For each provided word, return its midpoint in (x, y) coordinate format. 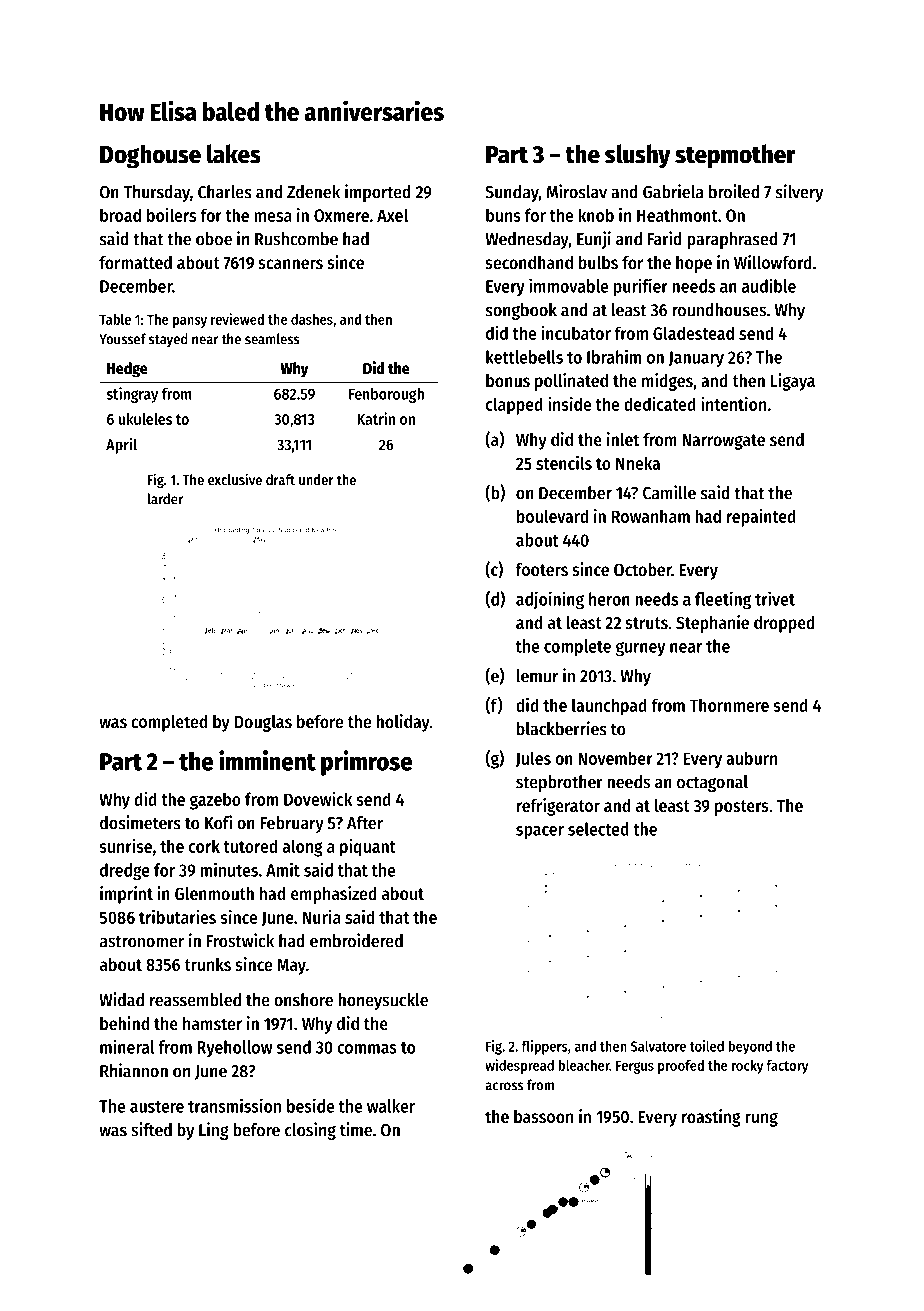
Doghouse (150, 156)
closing (310, 1131)
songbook (521, 311)
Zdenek (313, 192)
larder (165, 499)
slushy (638, 156)
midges (667, 382)
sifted (151, 1129)
